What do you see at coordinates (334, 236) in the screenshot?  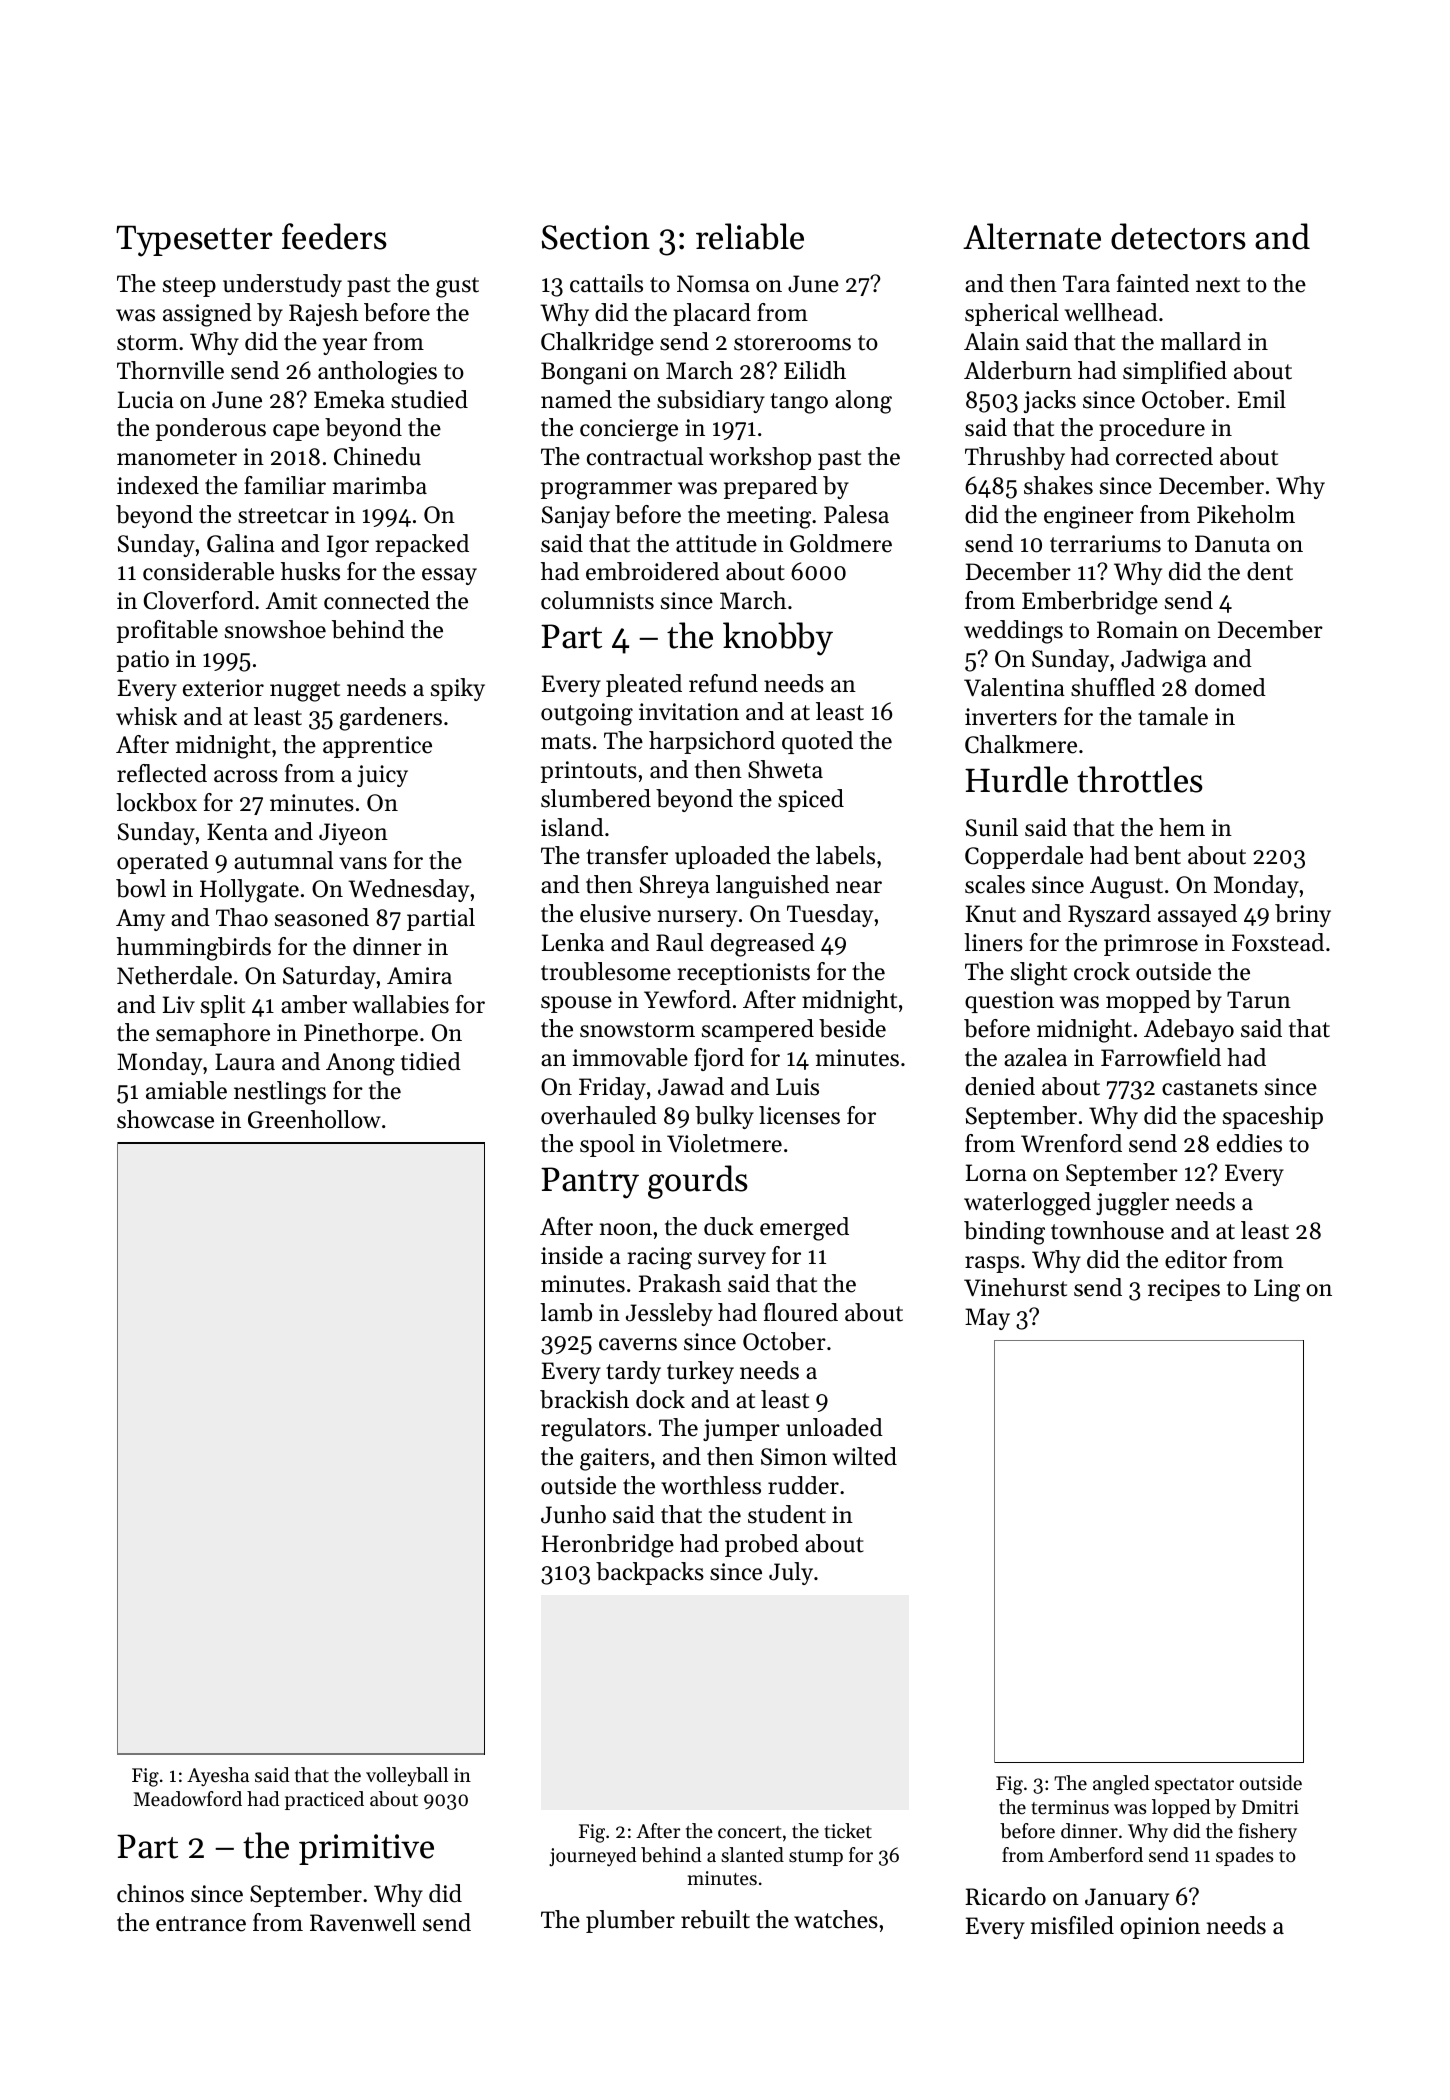 I see `feeders` at bounding box center [334, 236].
